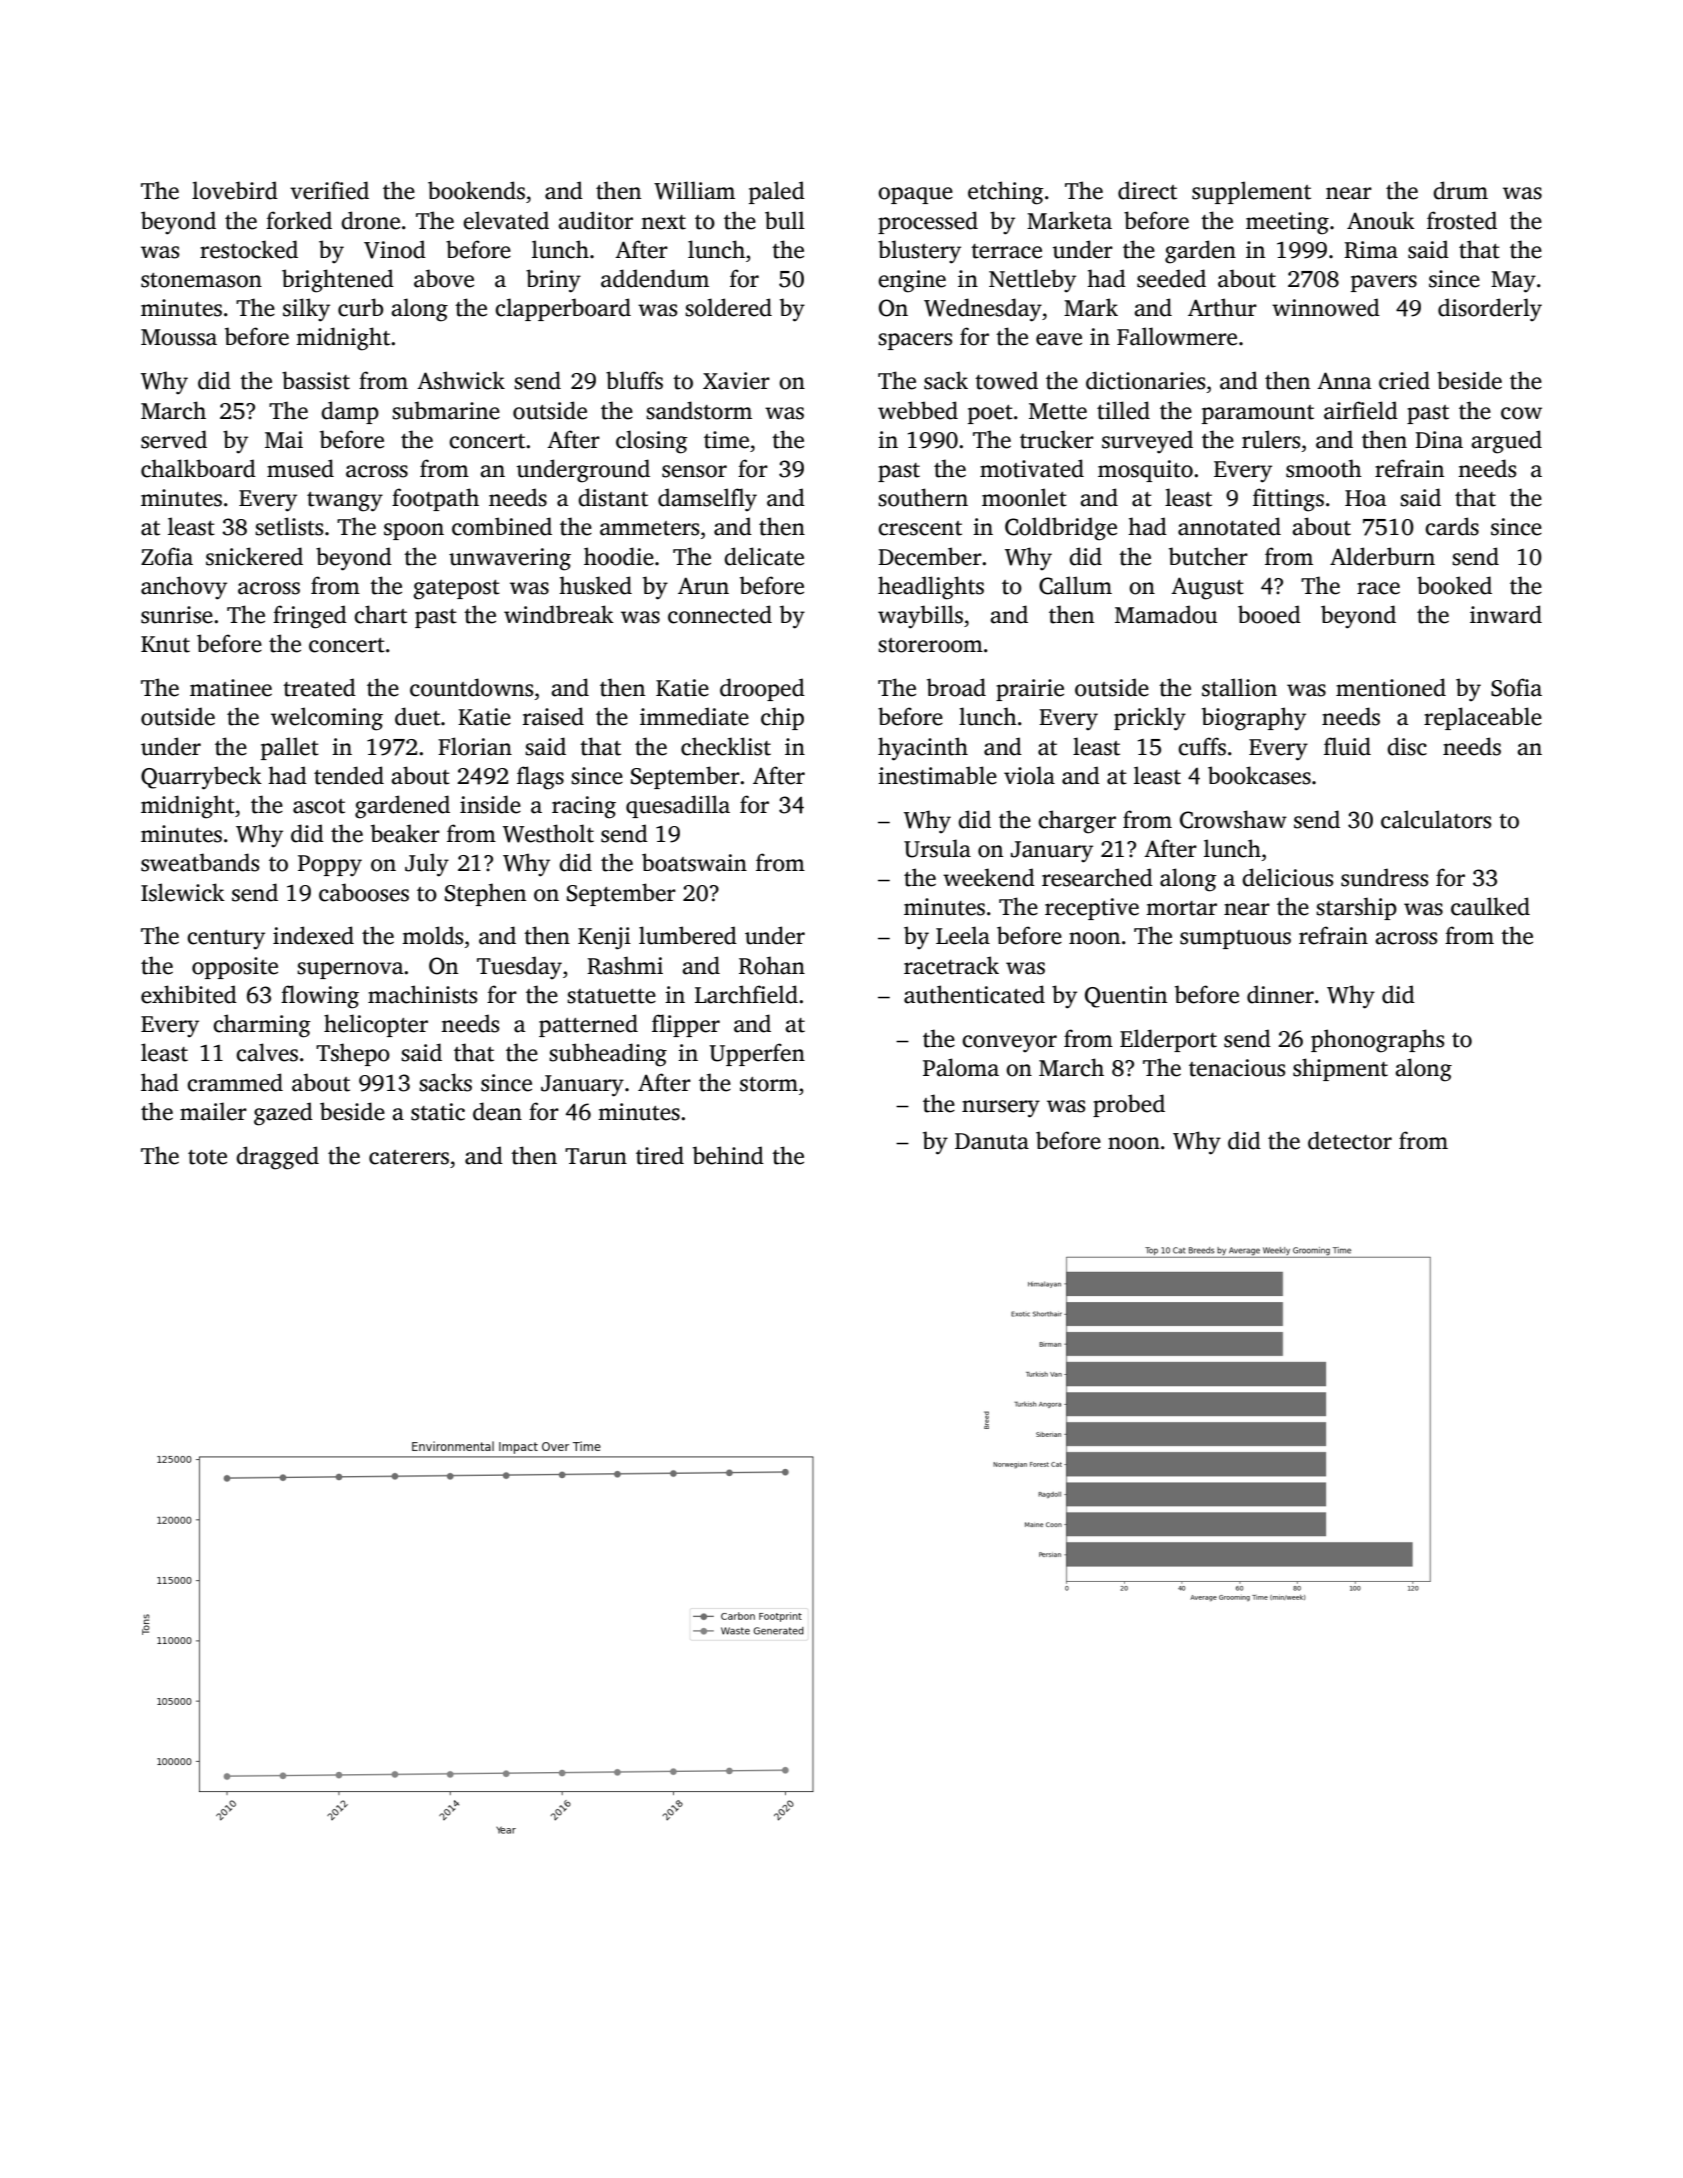 This screenshot has width=1683, height=2178. What do you see at coordinates (200, 862) in the screenshot?
I see `sweatbands` at bounding box center [200, 862].
